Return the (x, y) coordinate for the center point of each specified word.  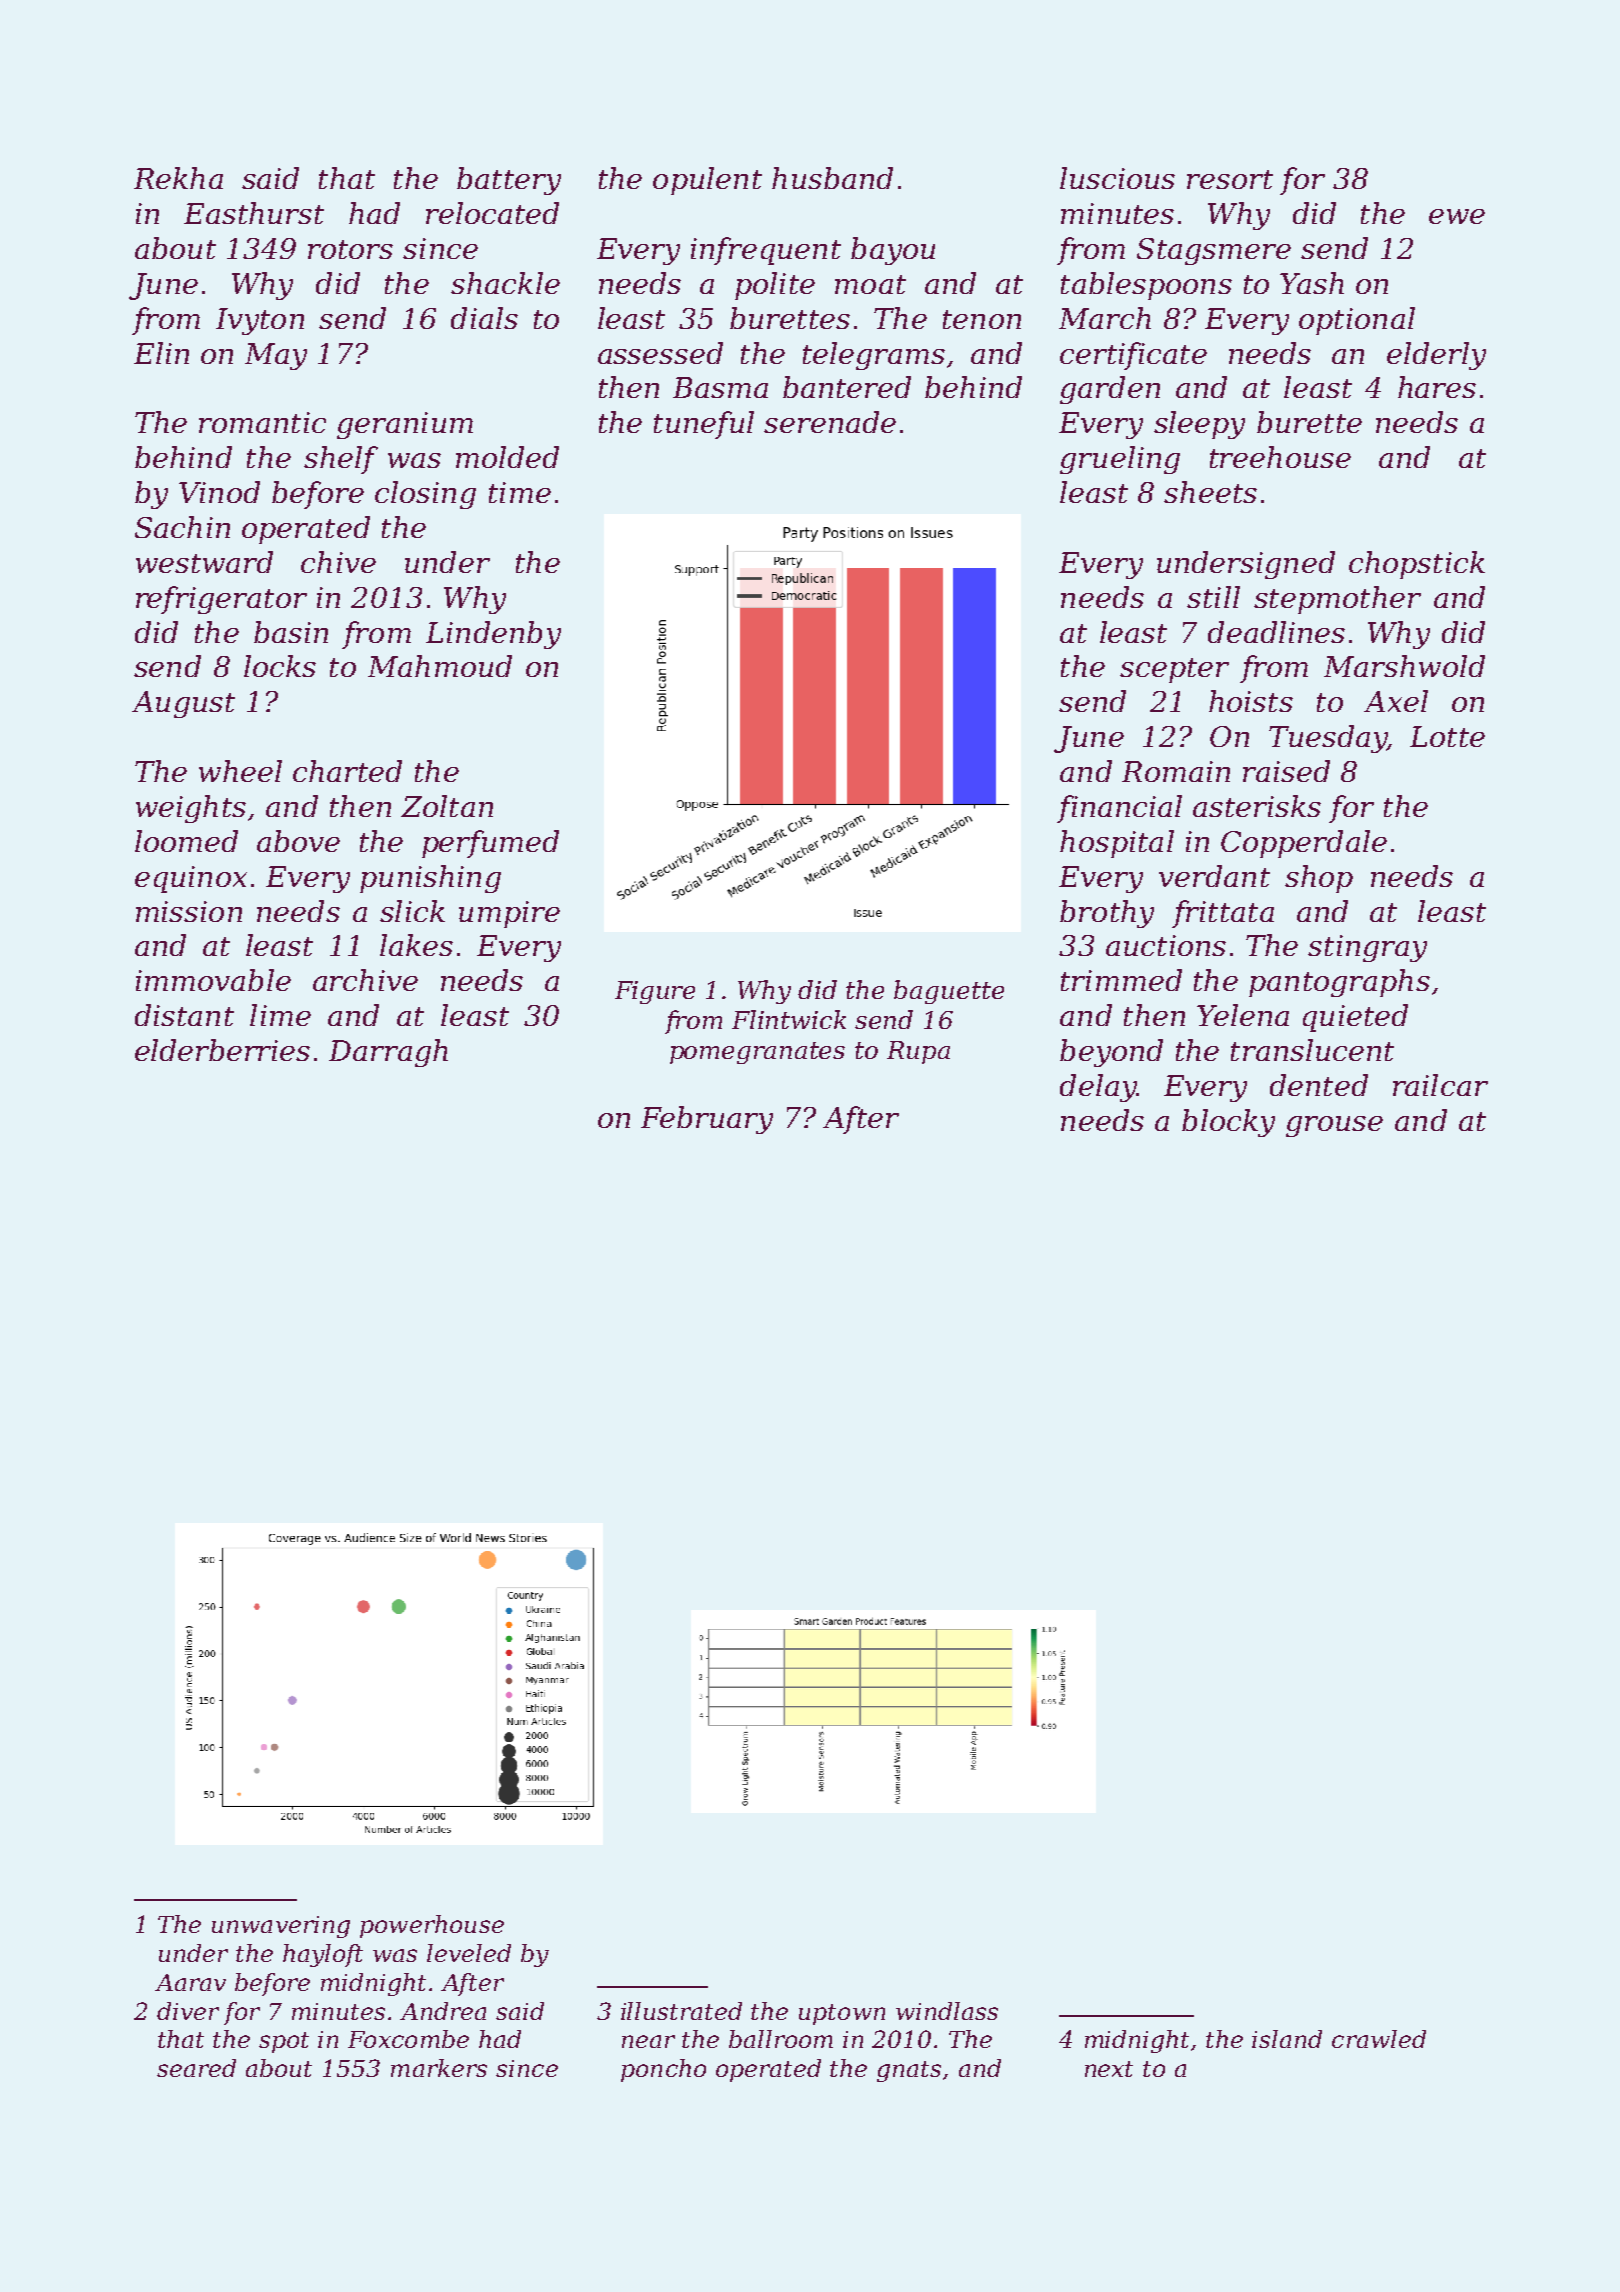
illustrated (681, 2011)
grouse (1334, 1126)
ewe (1457, 216)
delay (1098, 1088)
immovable (213, 980)
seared (196, 2068)
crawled (1379, 2039)
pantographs (1339, 983)
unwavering (281, 1927)
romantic (262, 422)
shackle (505, 283)
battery (509, 181)
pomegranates (757, 1053)
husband (832, 178)
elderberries (222, 1050)
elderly (1436, 356)
